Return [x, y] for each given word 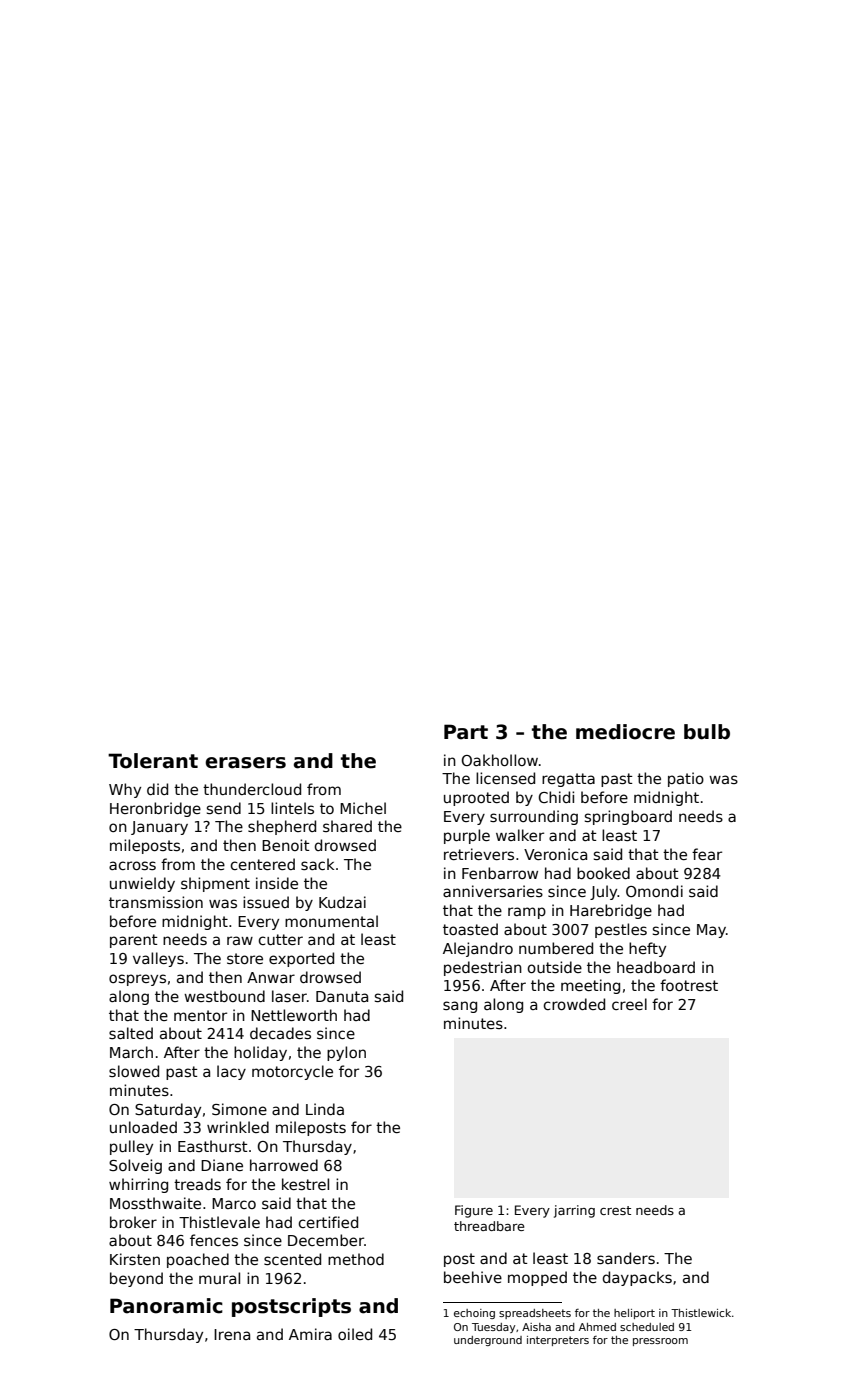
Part [466, 732]
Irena [232, 1334]
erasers [245, 763]
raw [240, 940]
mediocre [625, 732]
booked [603, 873]
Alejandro [478, 949]
